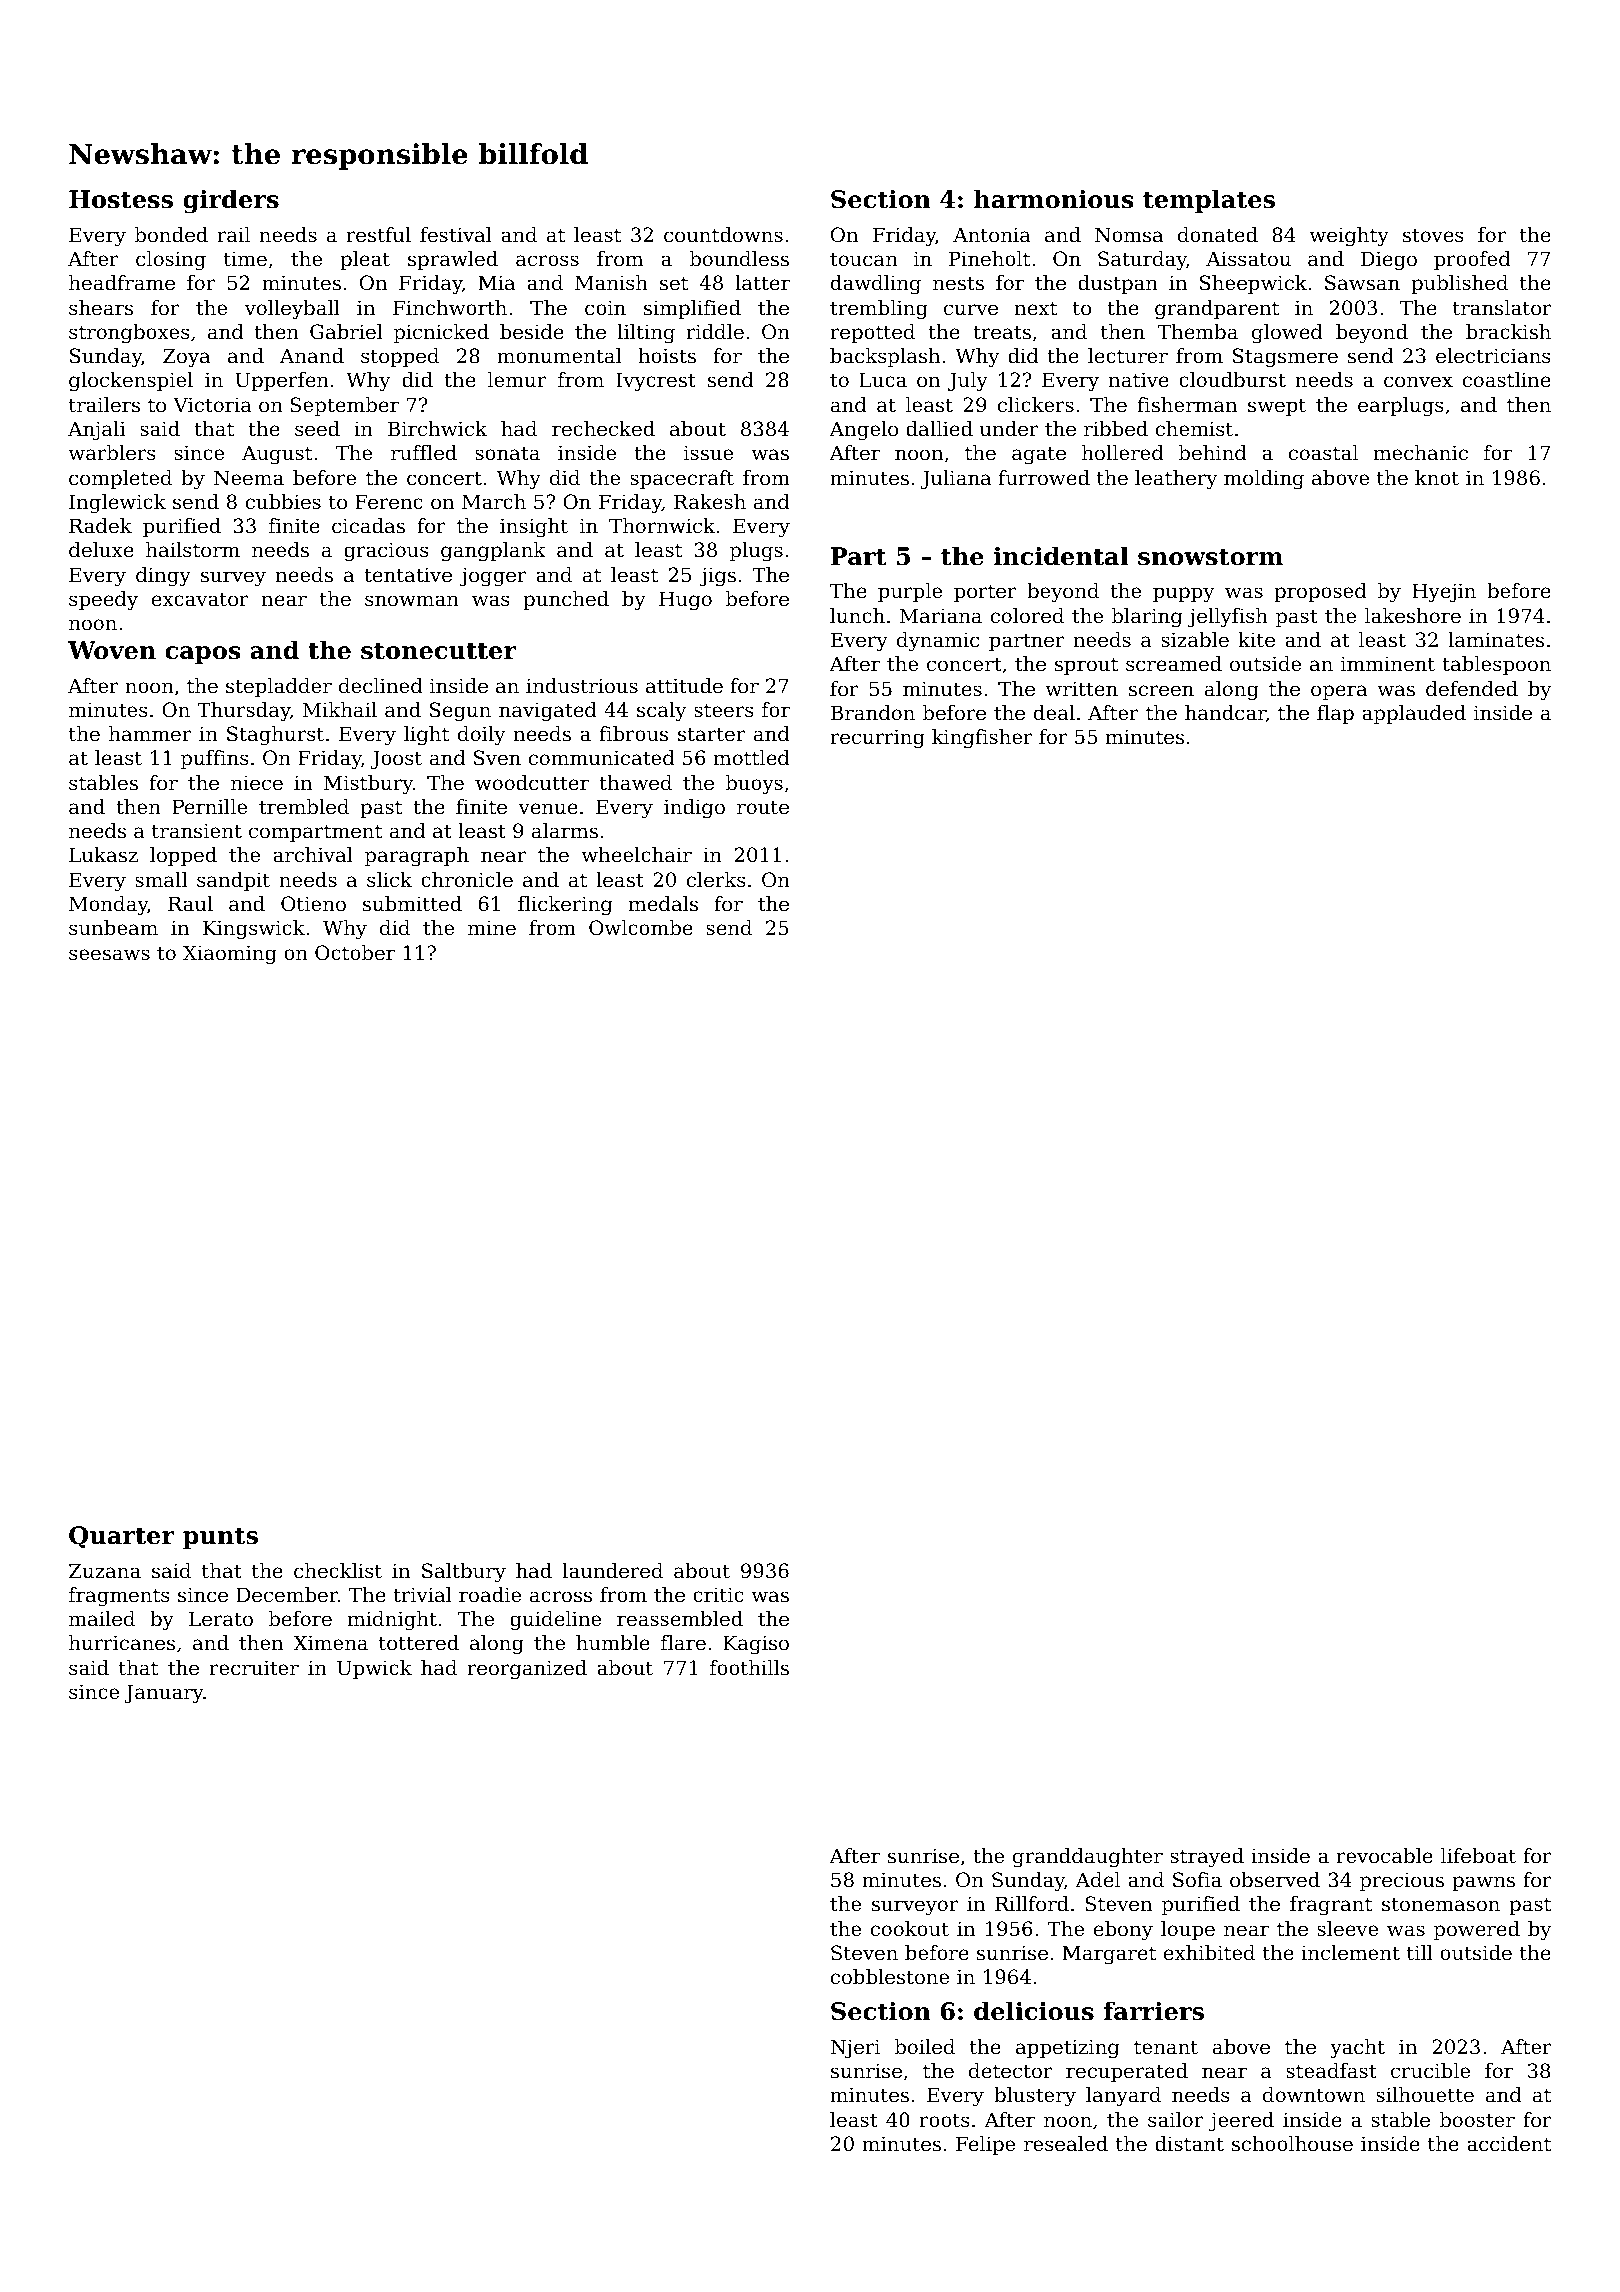  I want to click on cookout, so click(910, 1929).
